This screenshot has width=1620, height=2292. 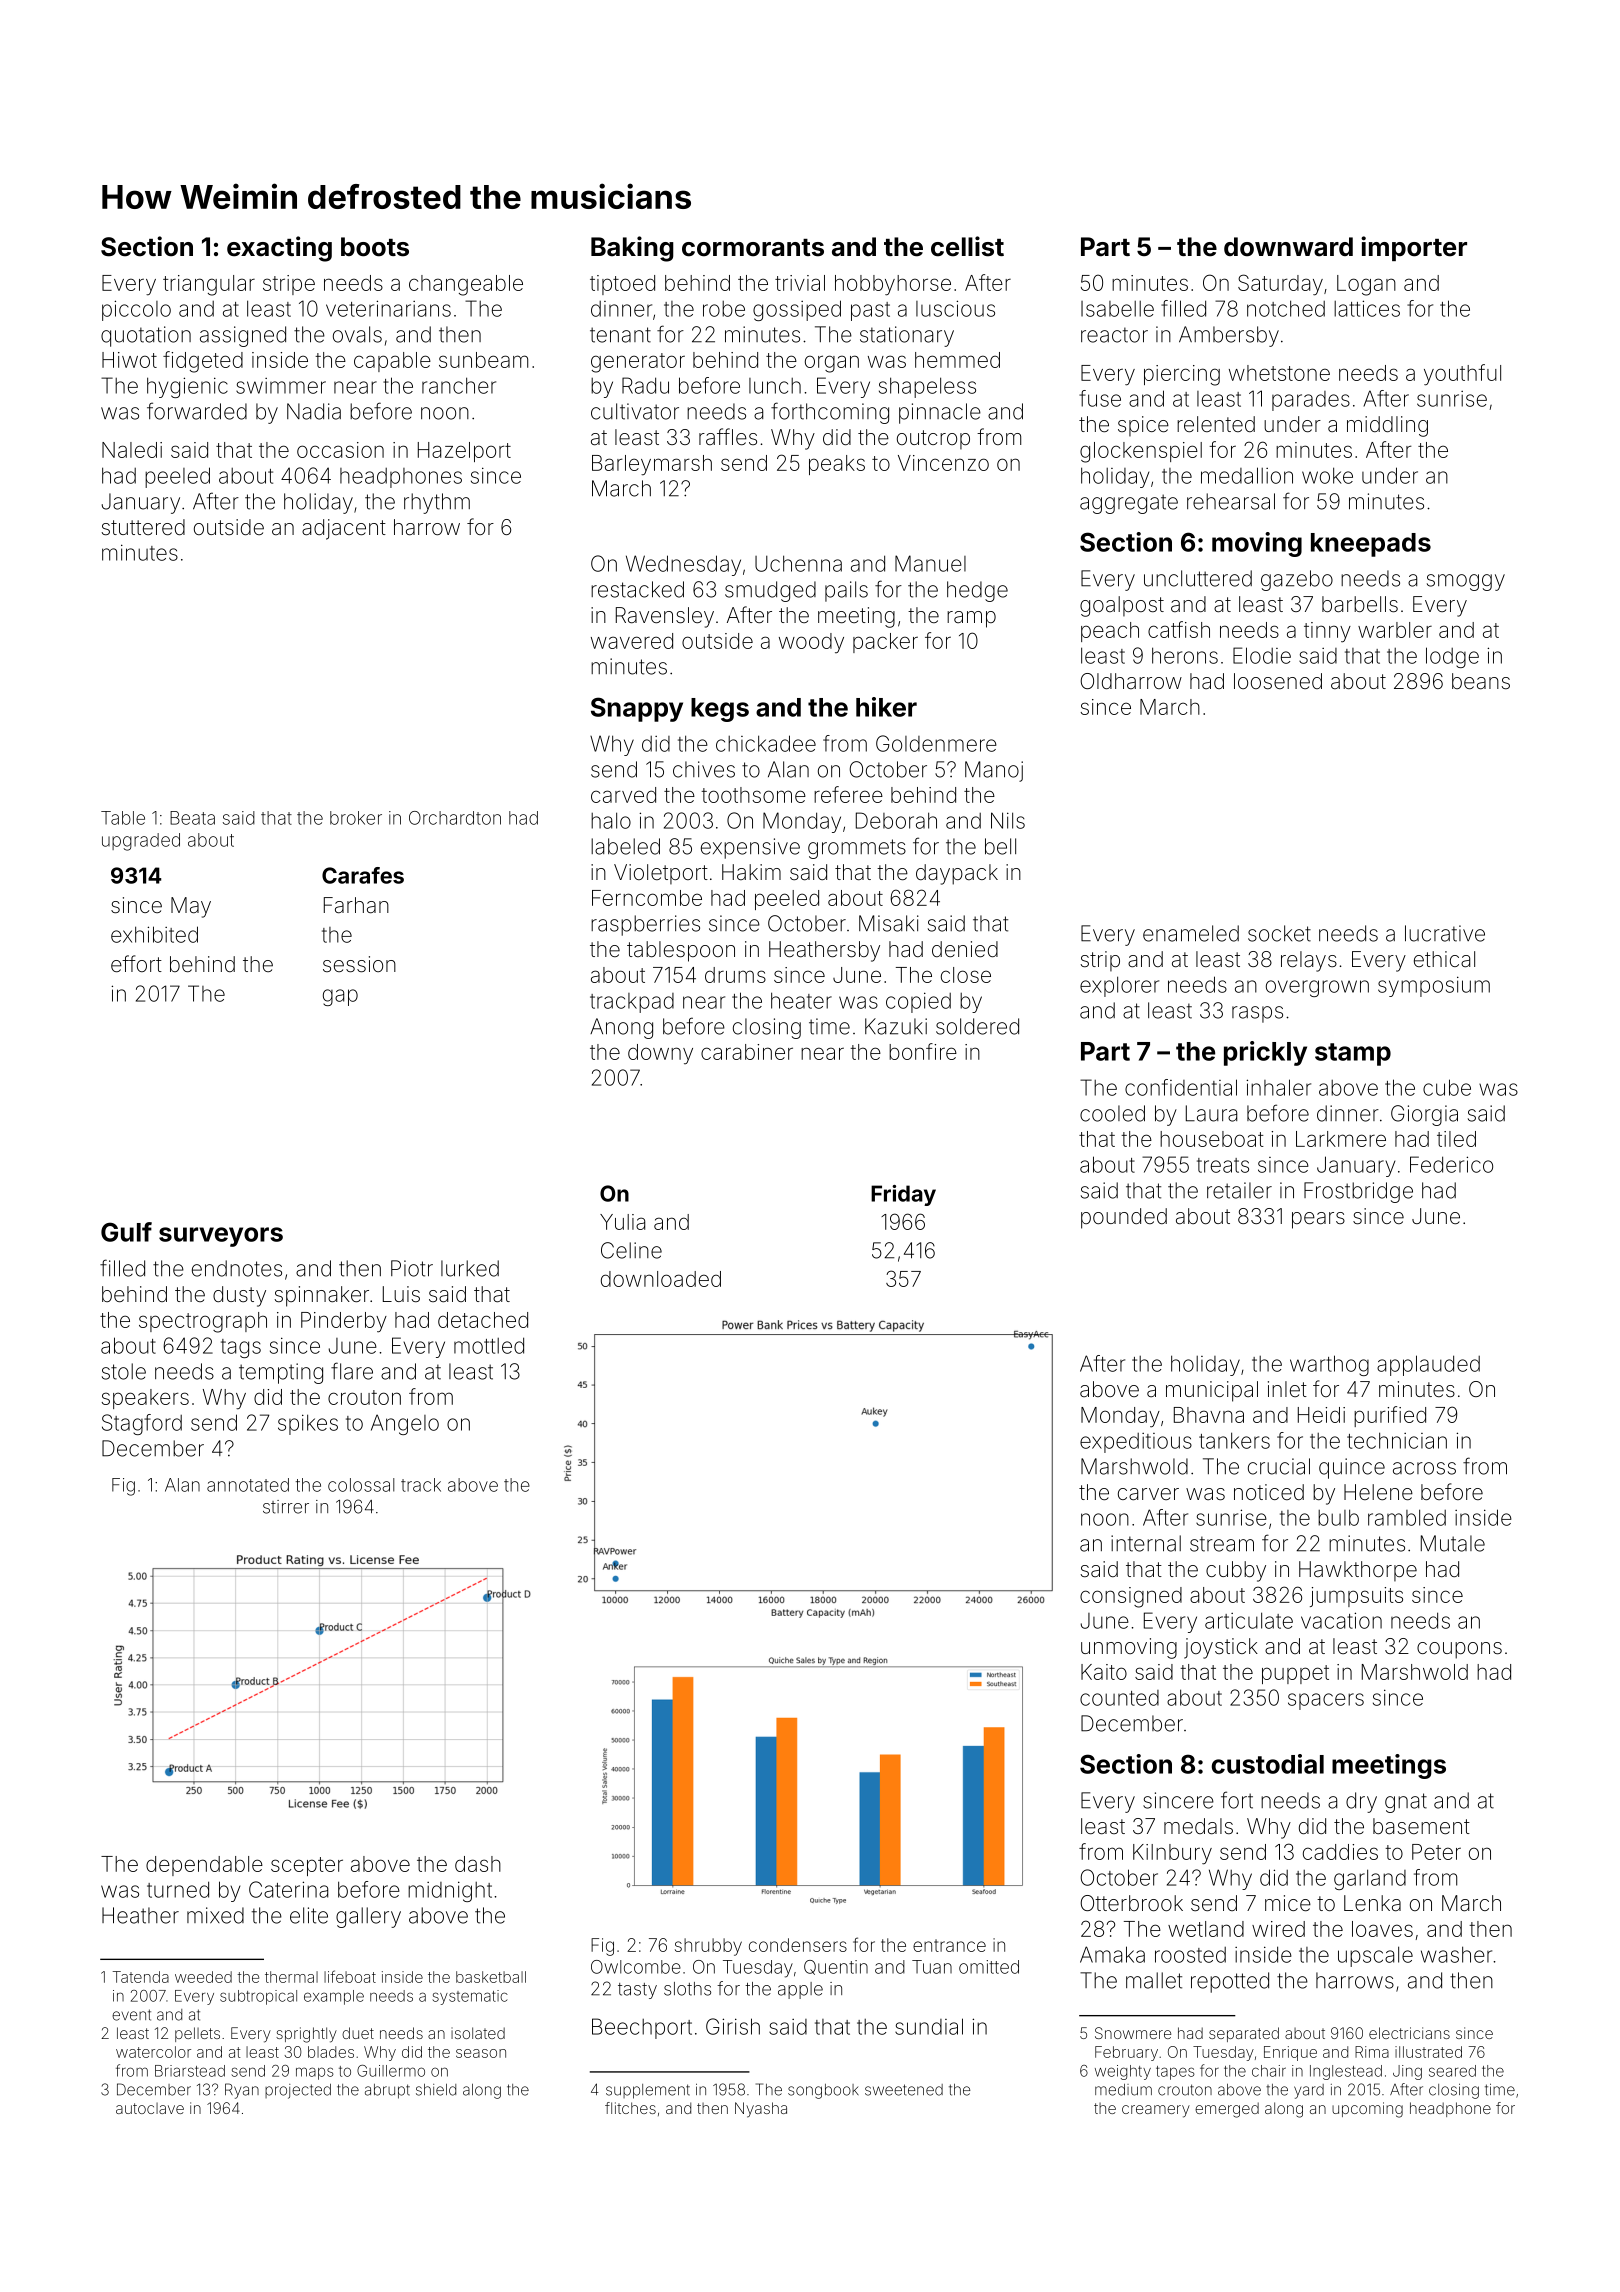 What do you see at coordinates (637, 709) in the screenshot?
I see `Snappy` at bounding box center [637, 709].
